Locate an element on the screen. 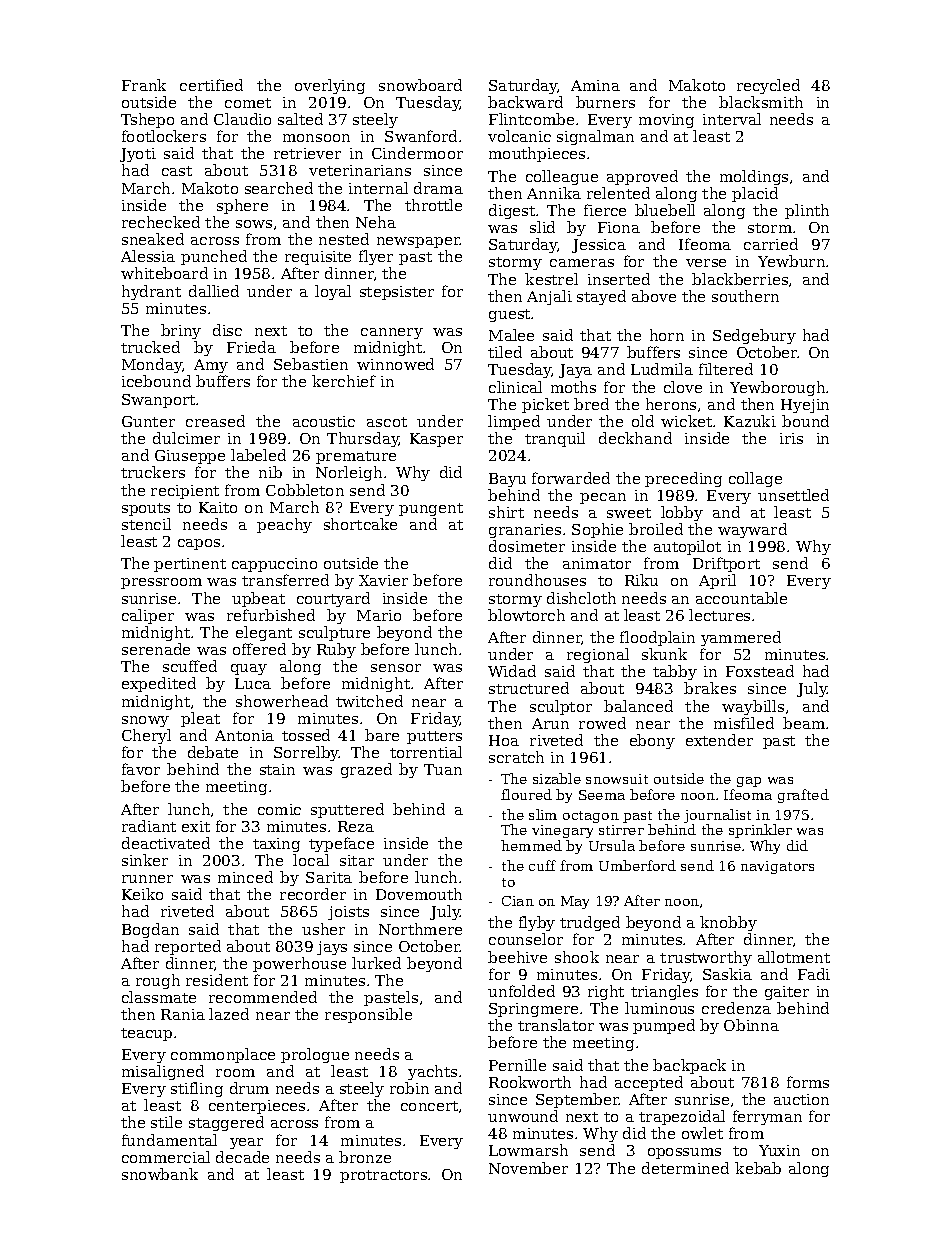  Widad is located at coordinates (512, 671).
